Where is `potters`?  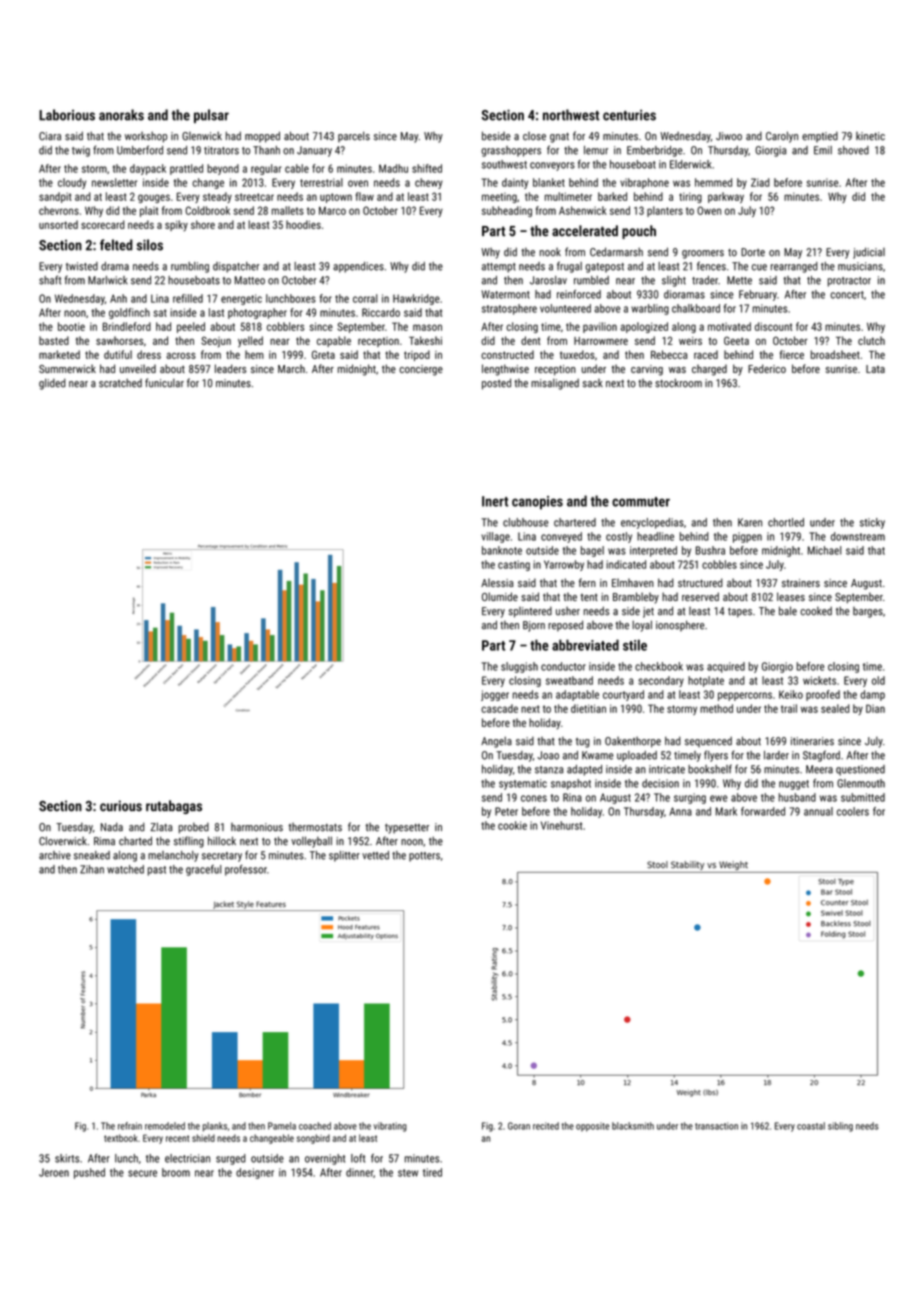 potters is located at coordinates (424, 857).
